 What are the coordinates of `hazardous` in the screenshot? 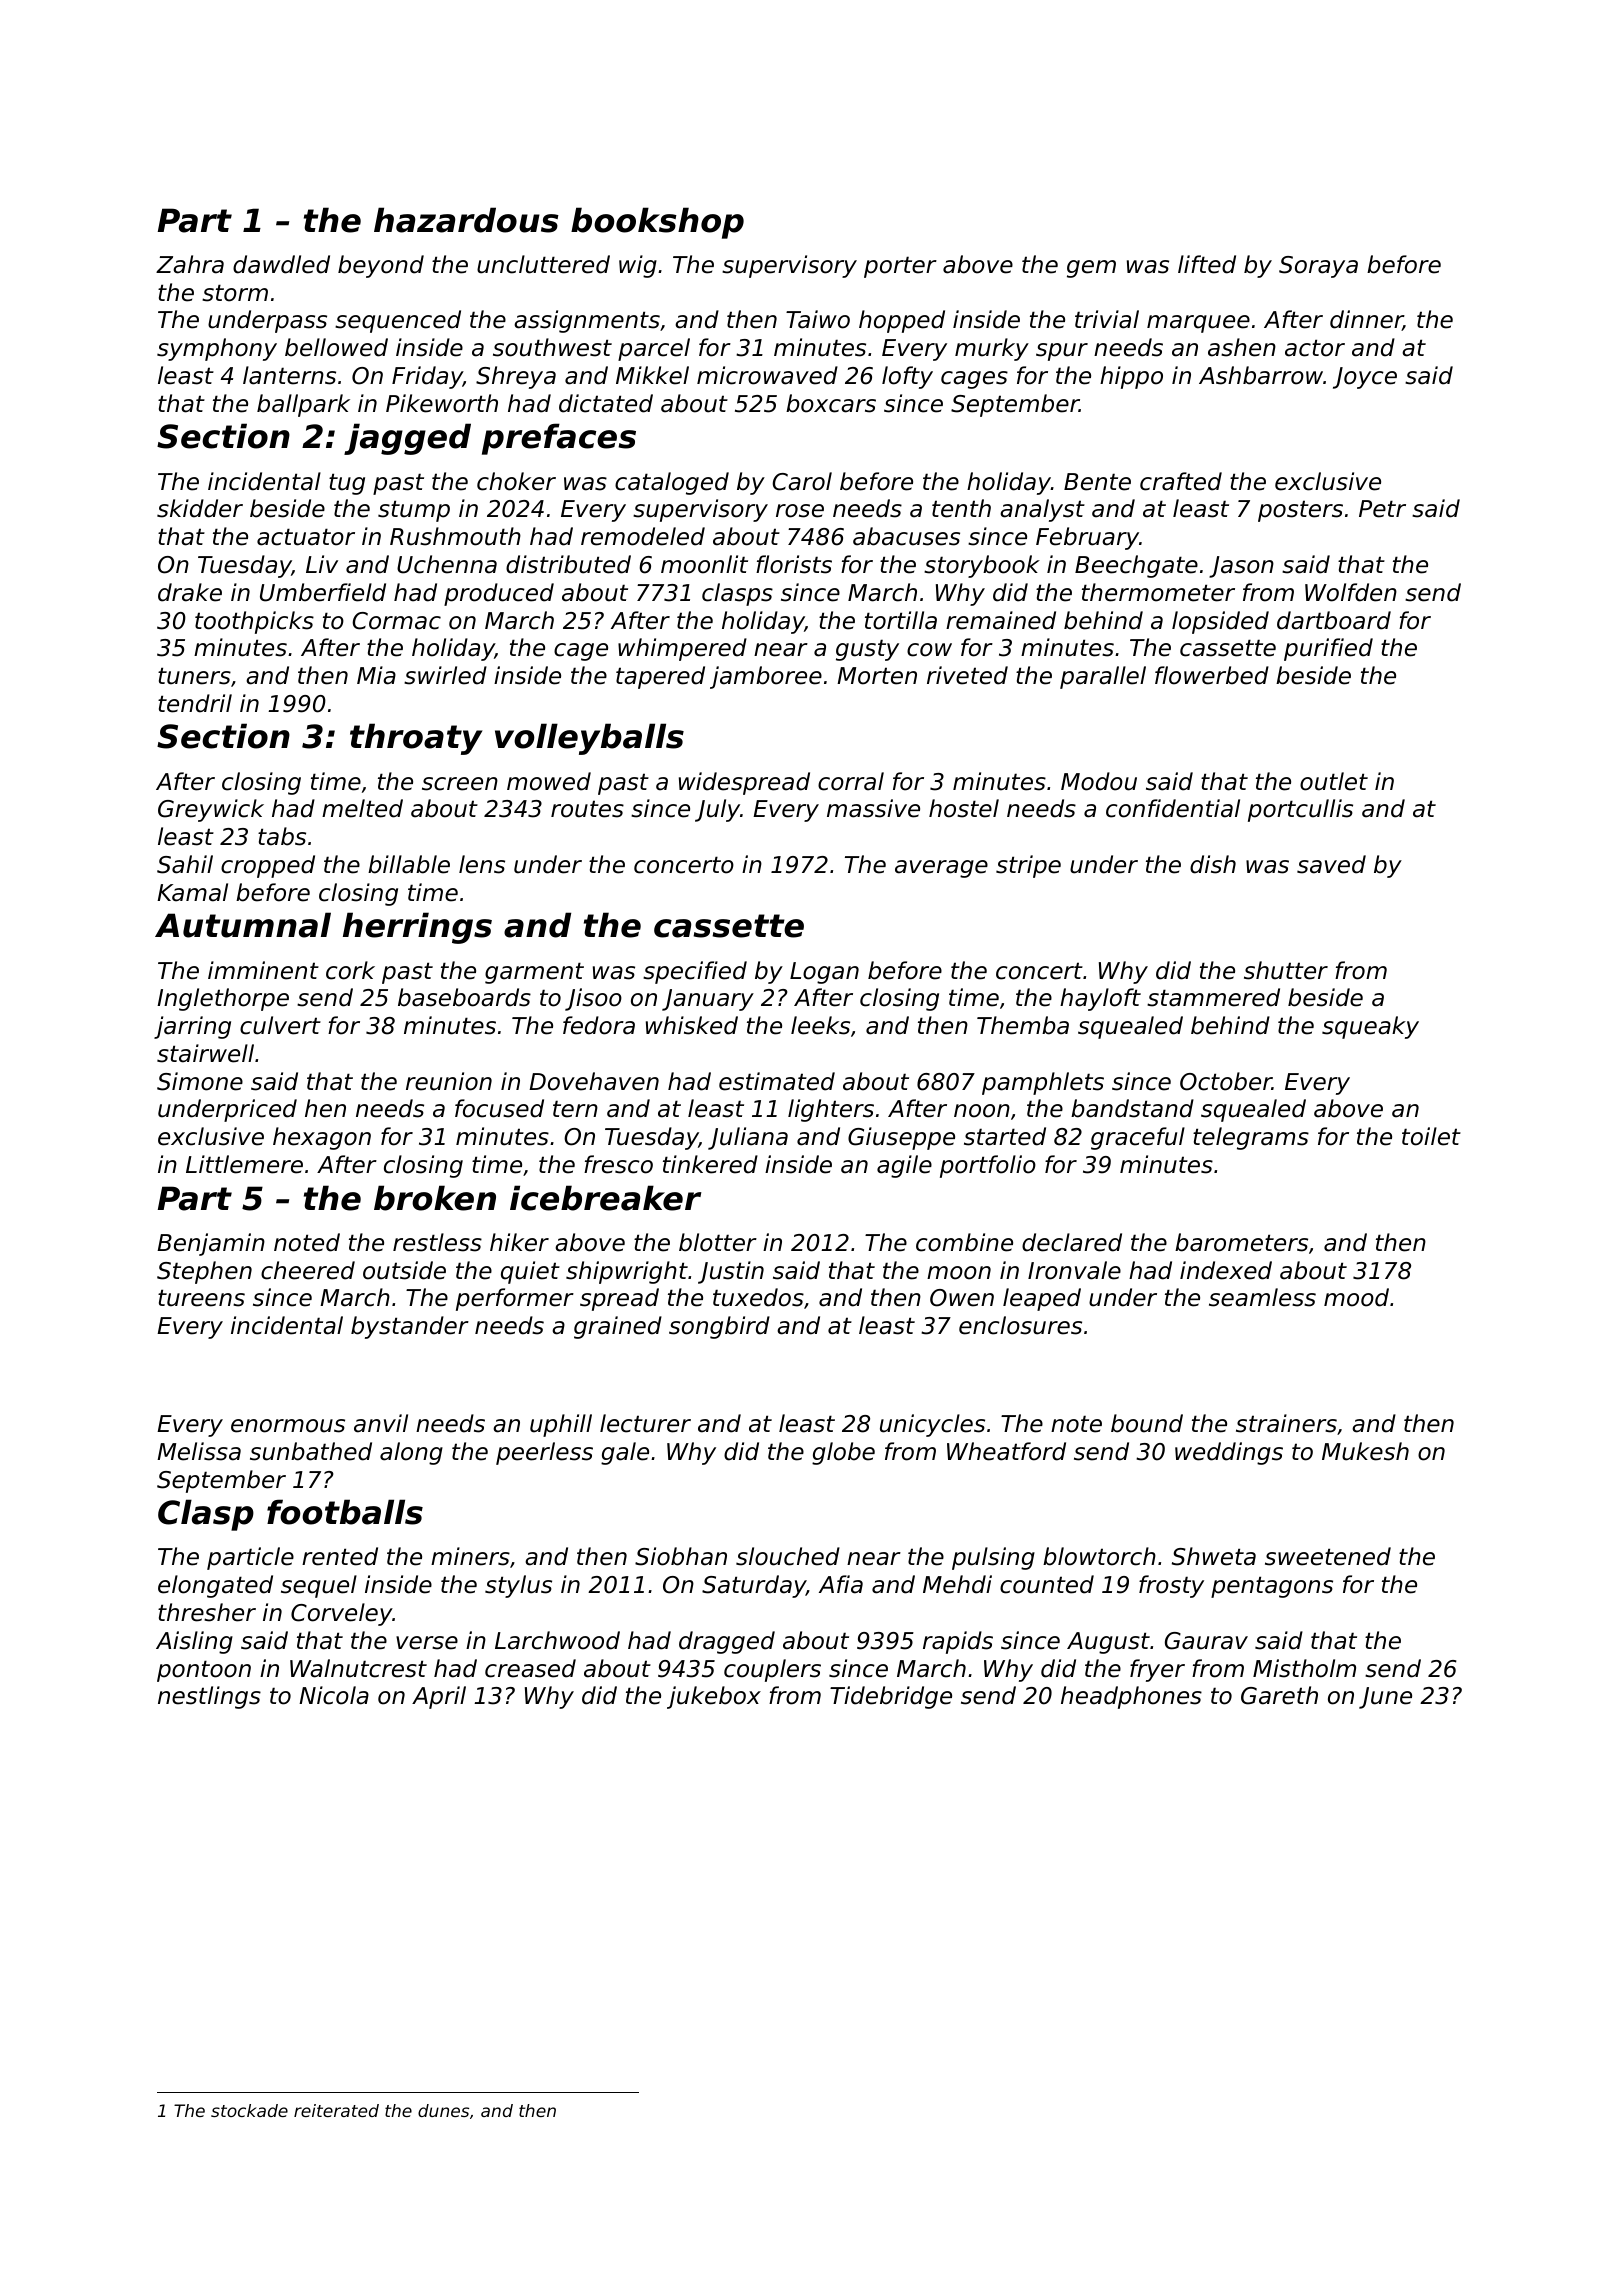 It's located at (466, 220).
